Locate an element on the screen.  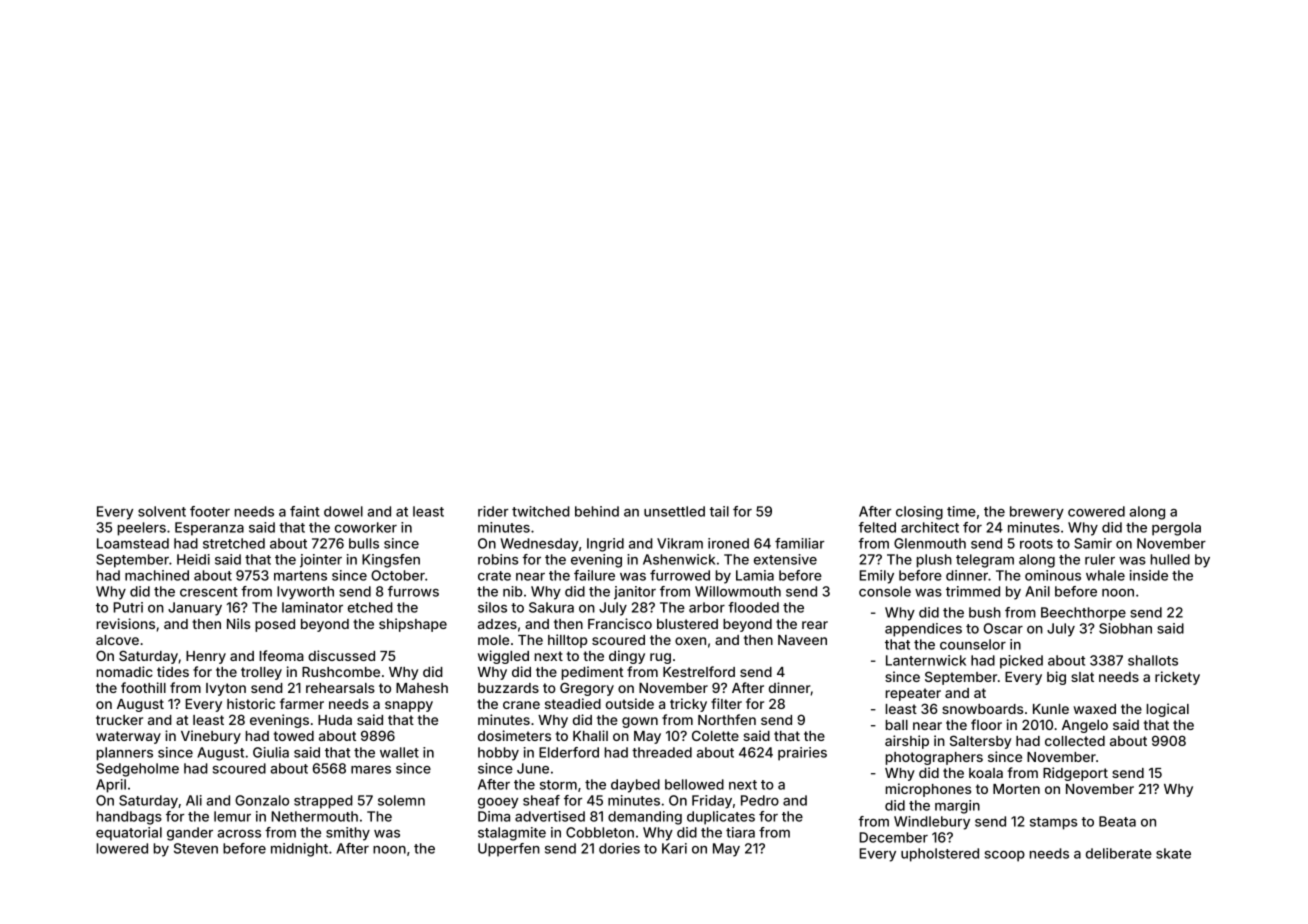
furrowed is located at coordinates (680, 575).
